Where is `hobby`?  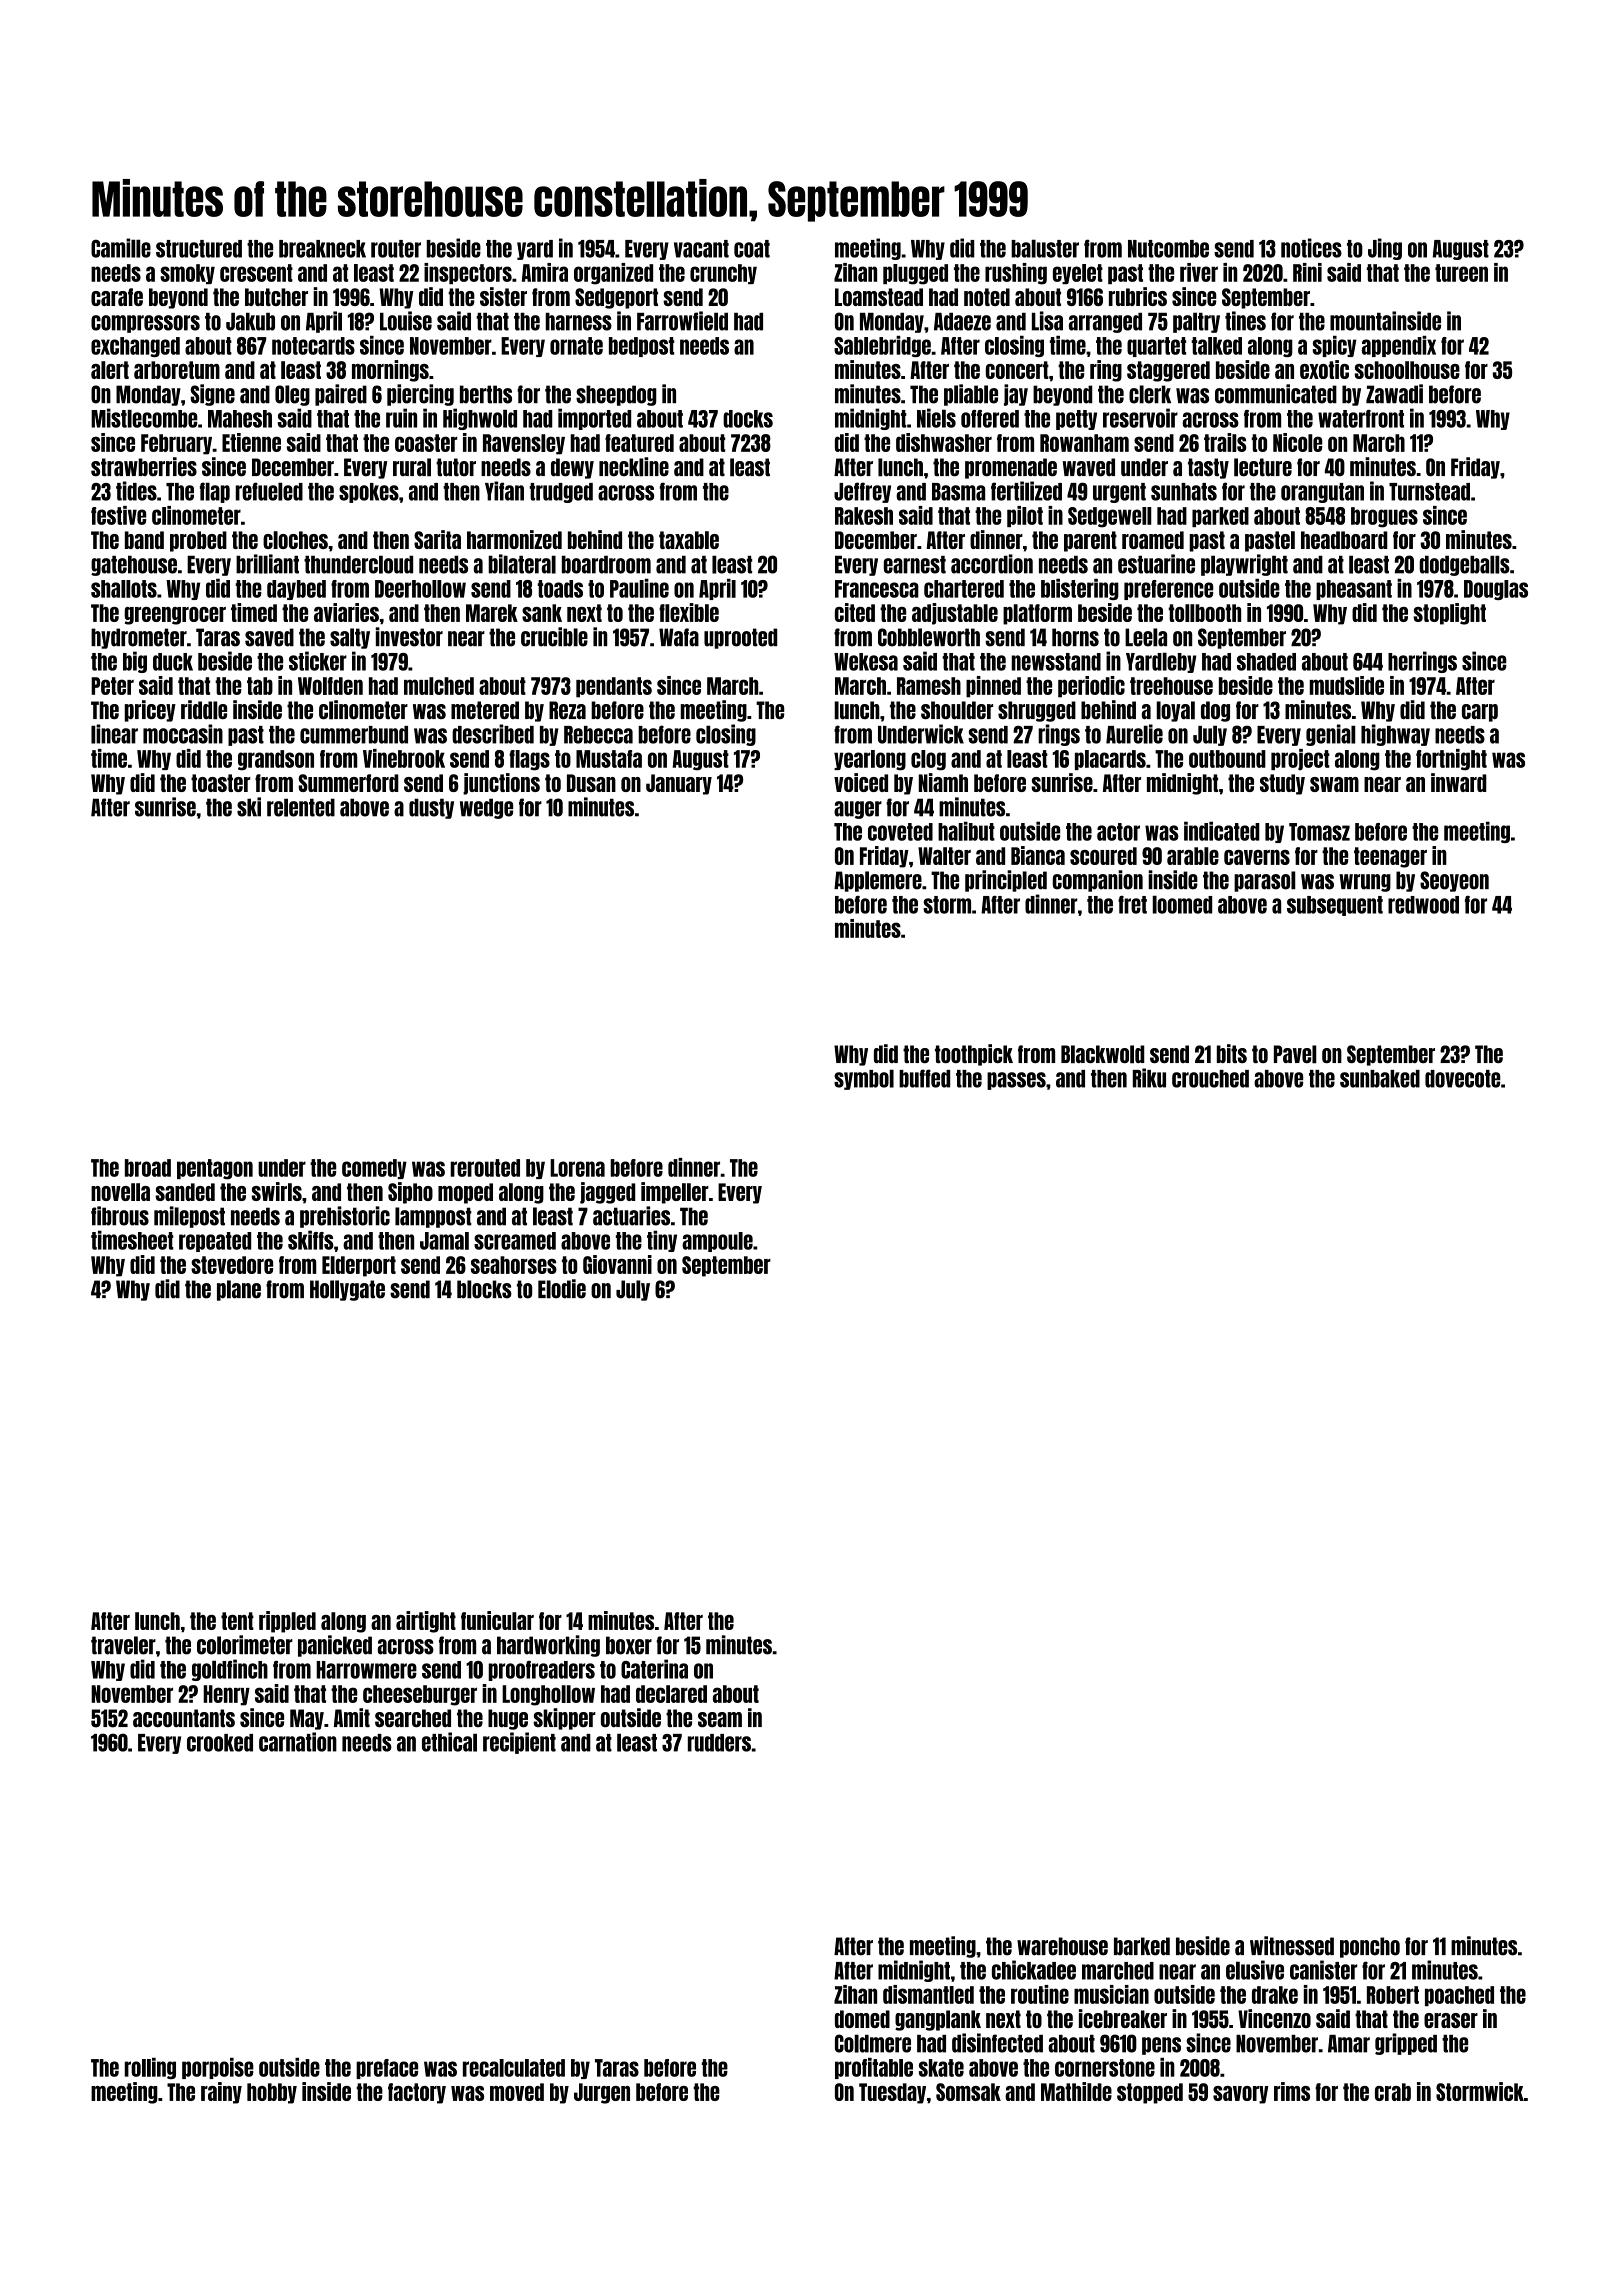
hobby is located at coordinates (272, 2093).
